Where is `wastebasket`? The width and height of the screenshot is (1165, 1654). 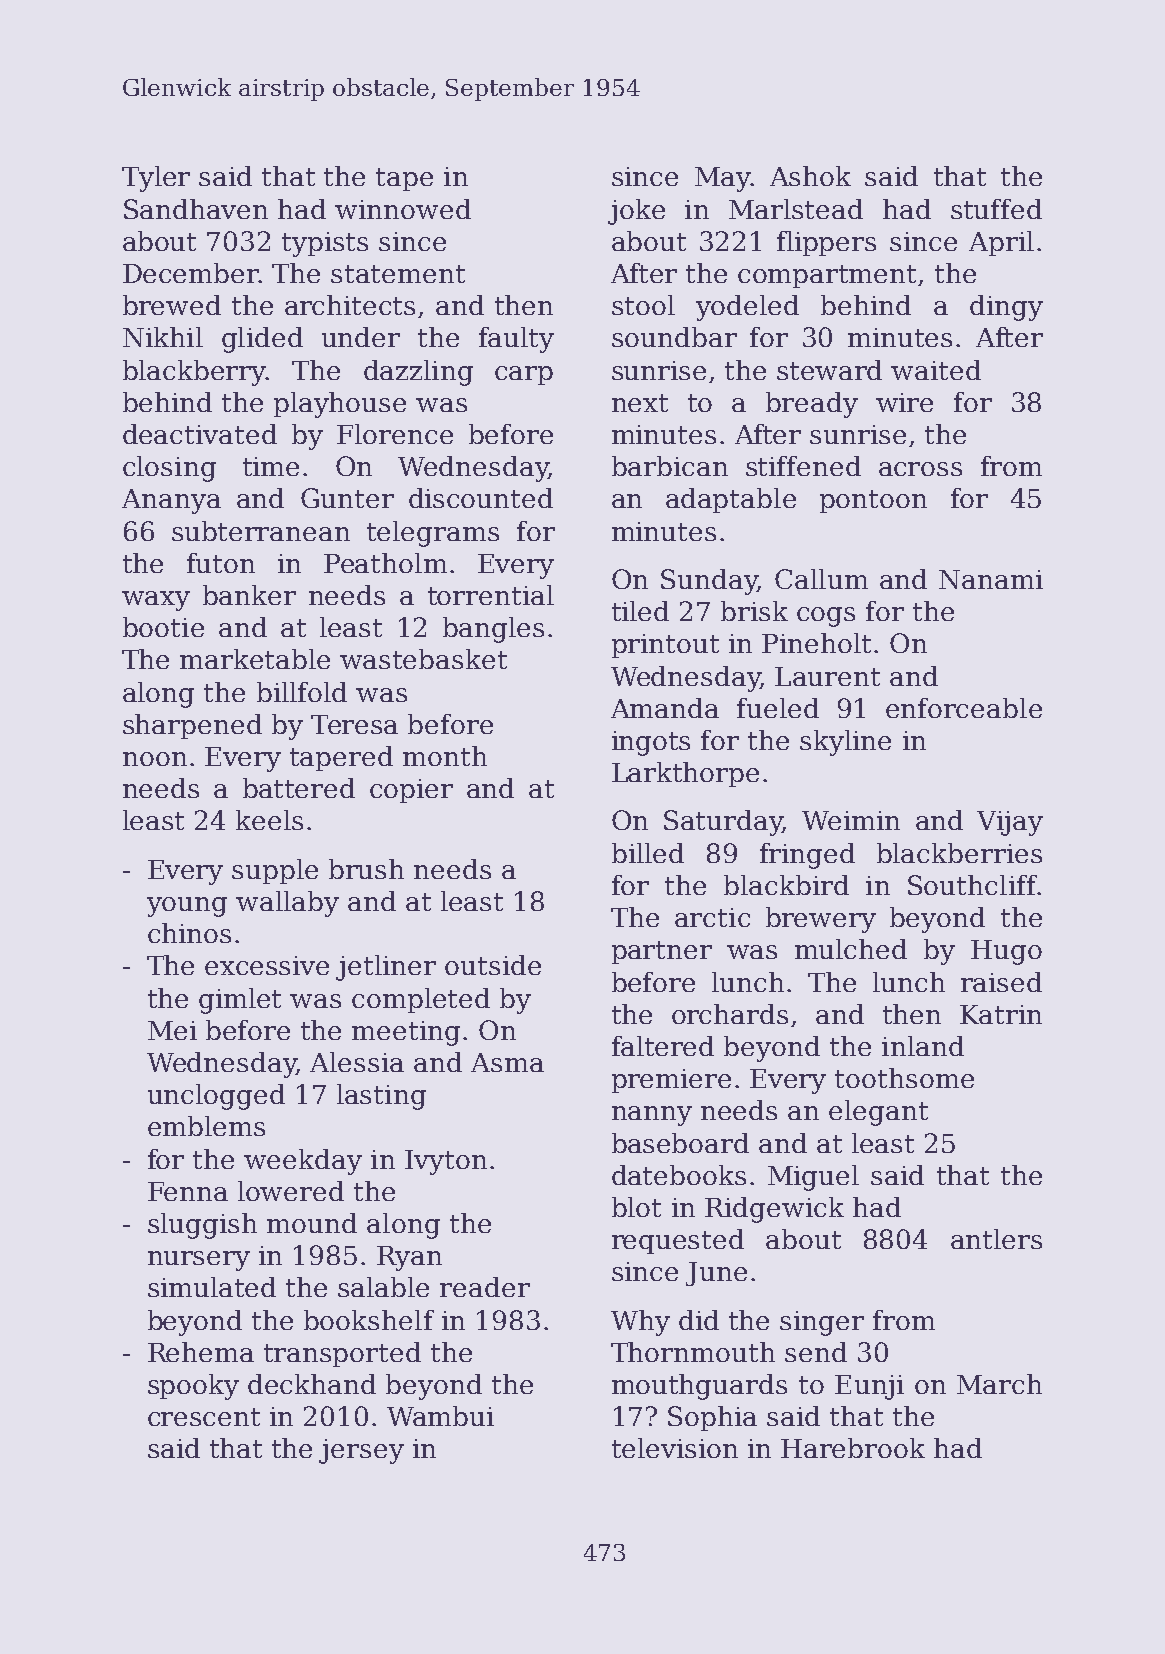 wastebasket is located at coordinates (423, 659).
